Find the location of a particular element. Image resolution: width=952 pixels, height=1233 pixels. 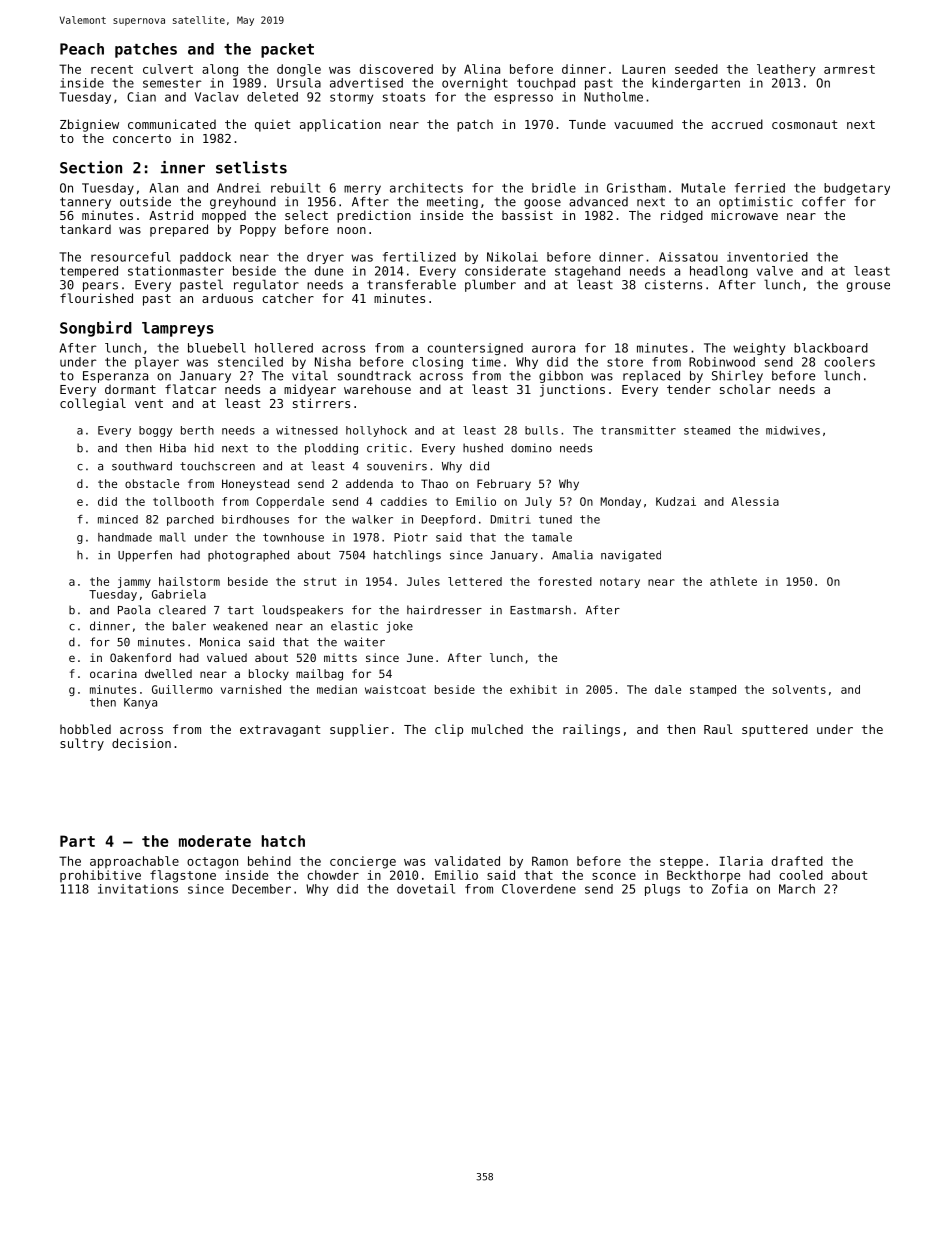

clip is located at coordinates (449, 730).
